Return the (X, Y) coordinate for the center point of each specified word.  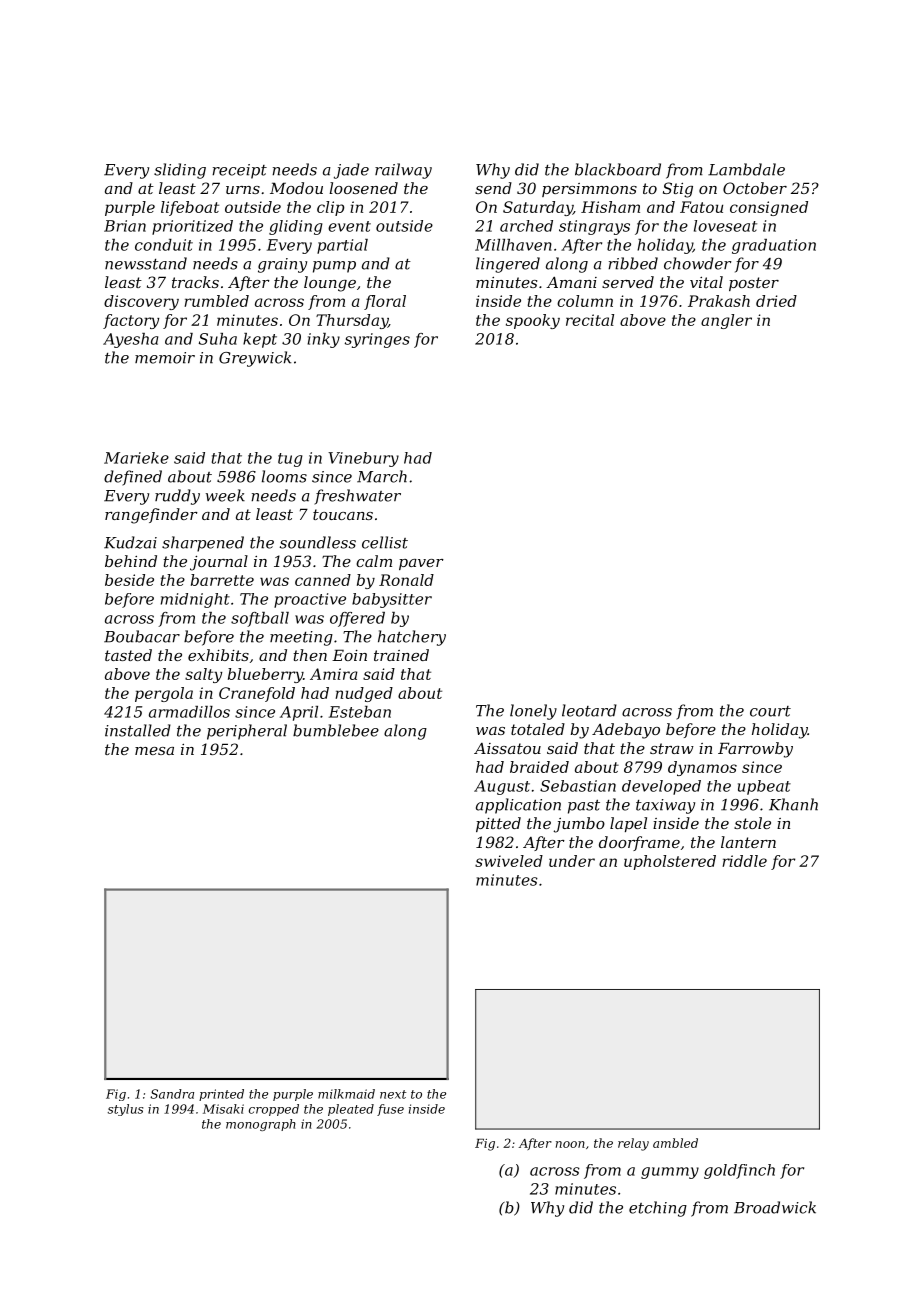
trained (401, 655)
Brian (125, 226)
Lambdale (746, 169)
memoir (165, 358)
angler (726, 321)
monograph (261, 1125)
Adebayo (626, 731)
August (502, 787)
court (770, 711)
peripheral (247, 732)
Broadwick (775, 1207)
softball (260, 619)
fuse (390, 1110)
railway (403, 171)
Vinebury (363, 459)
